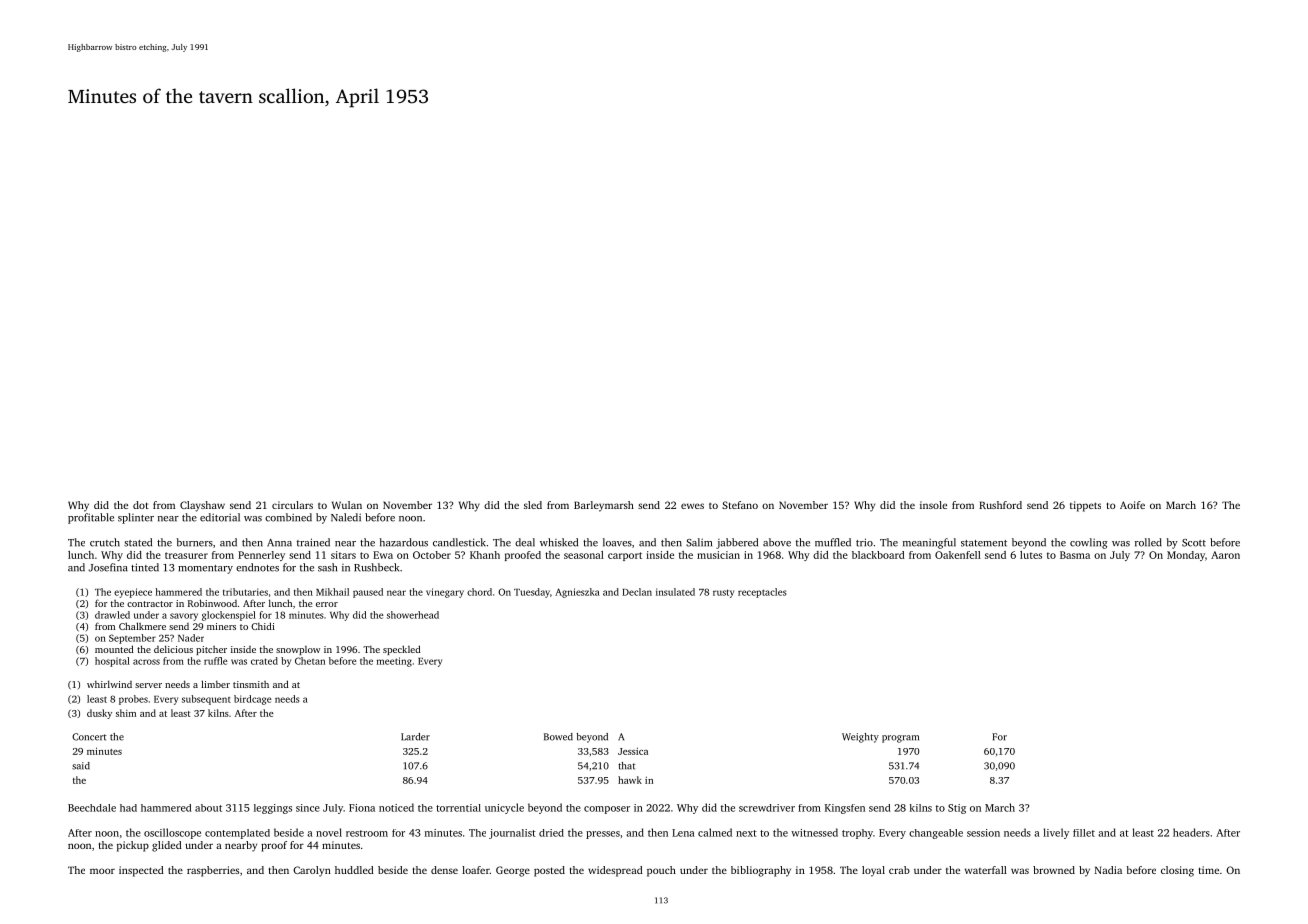 Image resolution: width=1308 pixels, height=924 pixels. What do you see at coordinates (213, 871) in the screenshot?
I see `raspberries` at bounding box center [213, 871].
